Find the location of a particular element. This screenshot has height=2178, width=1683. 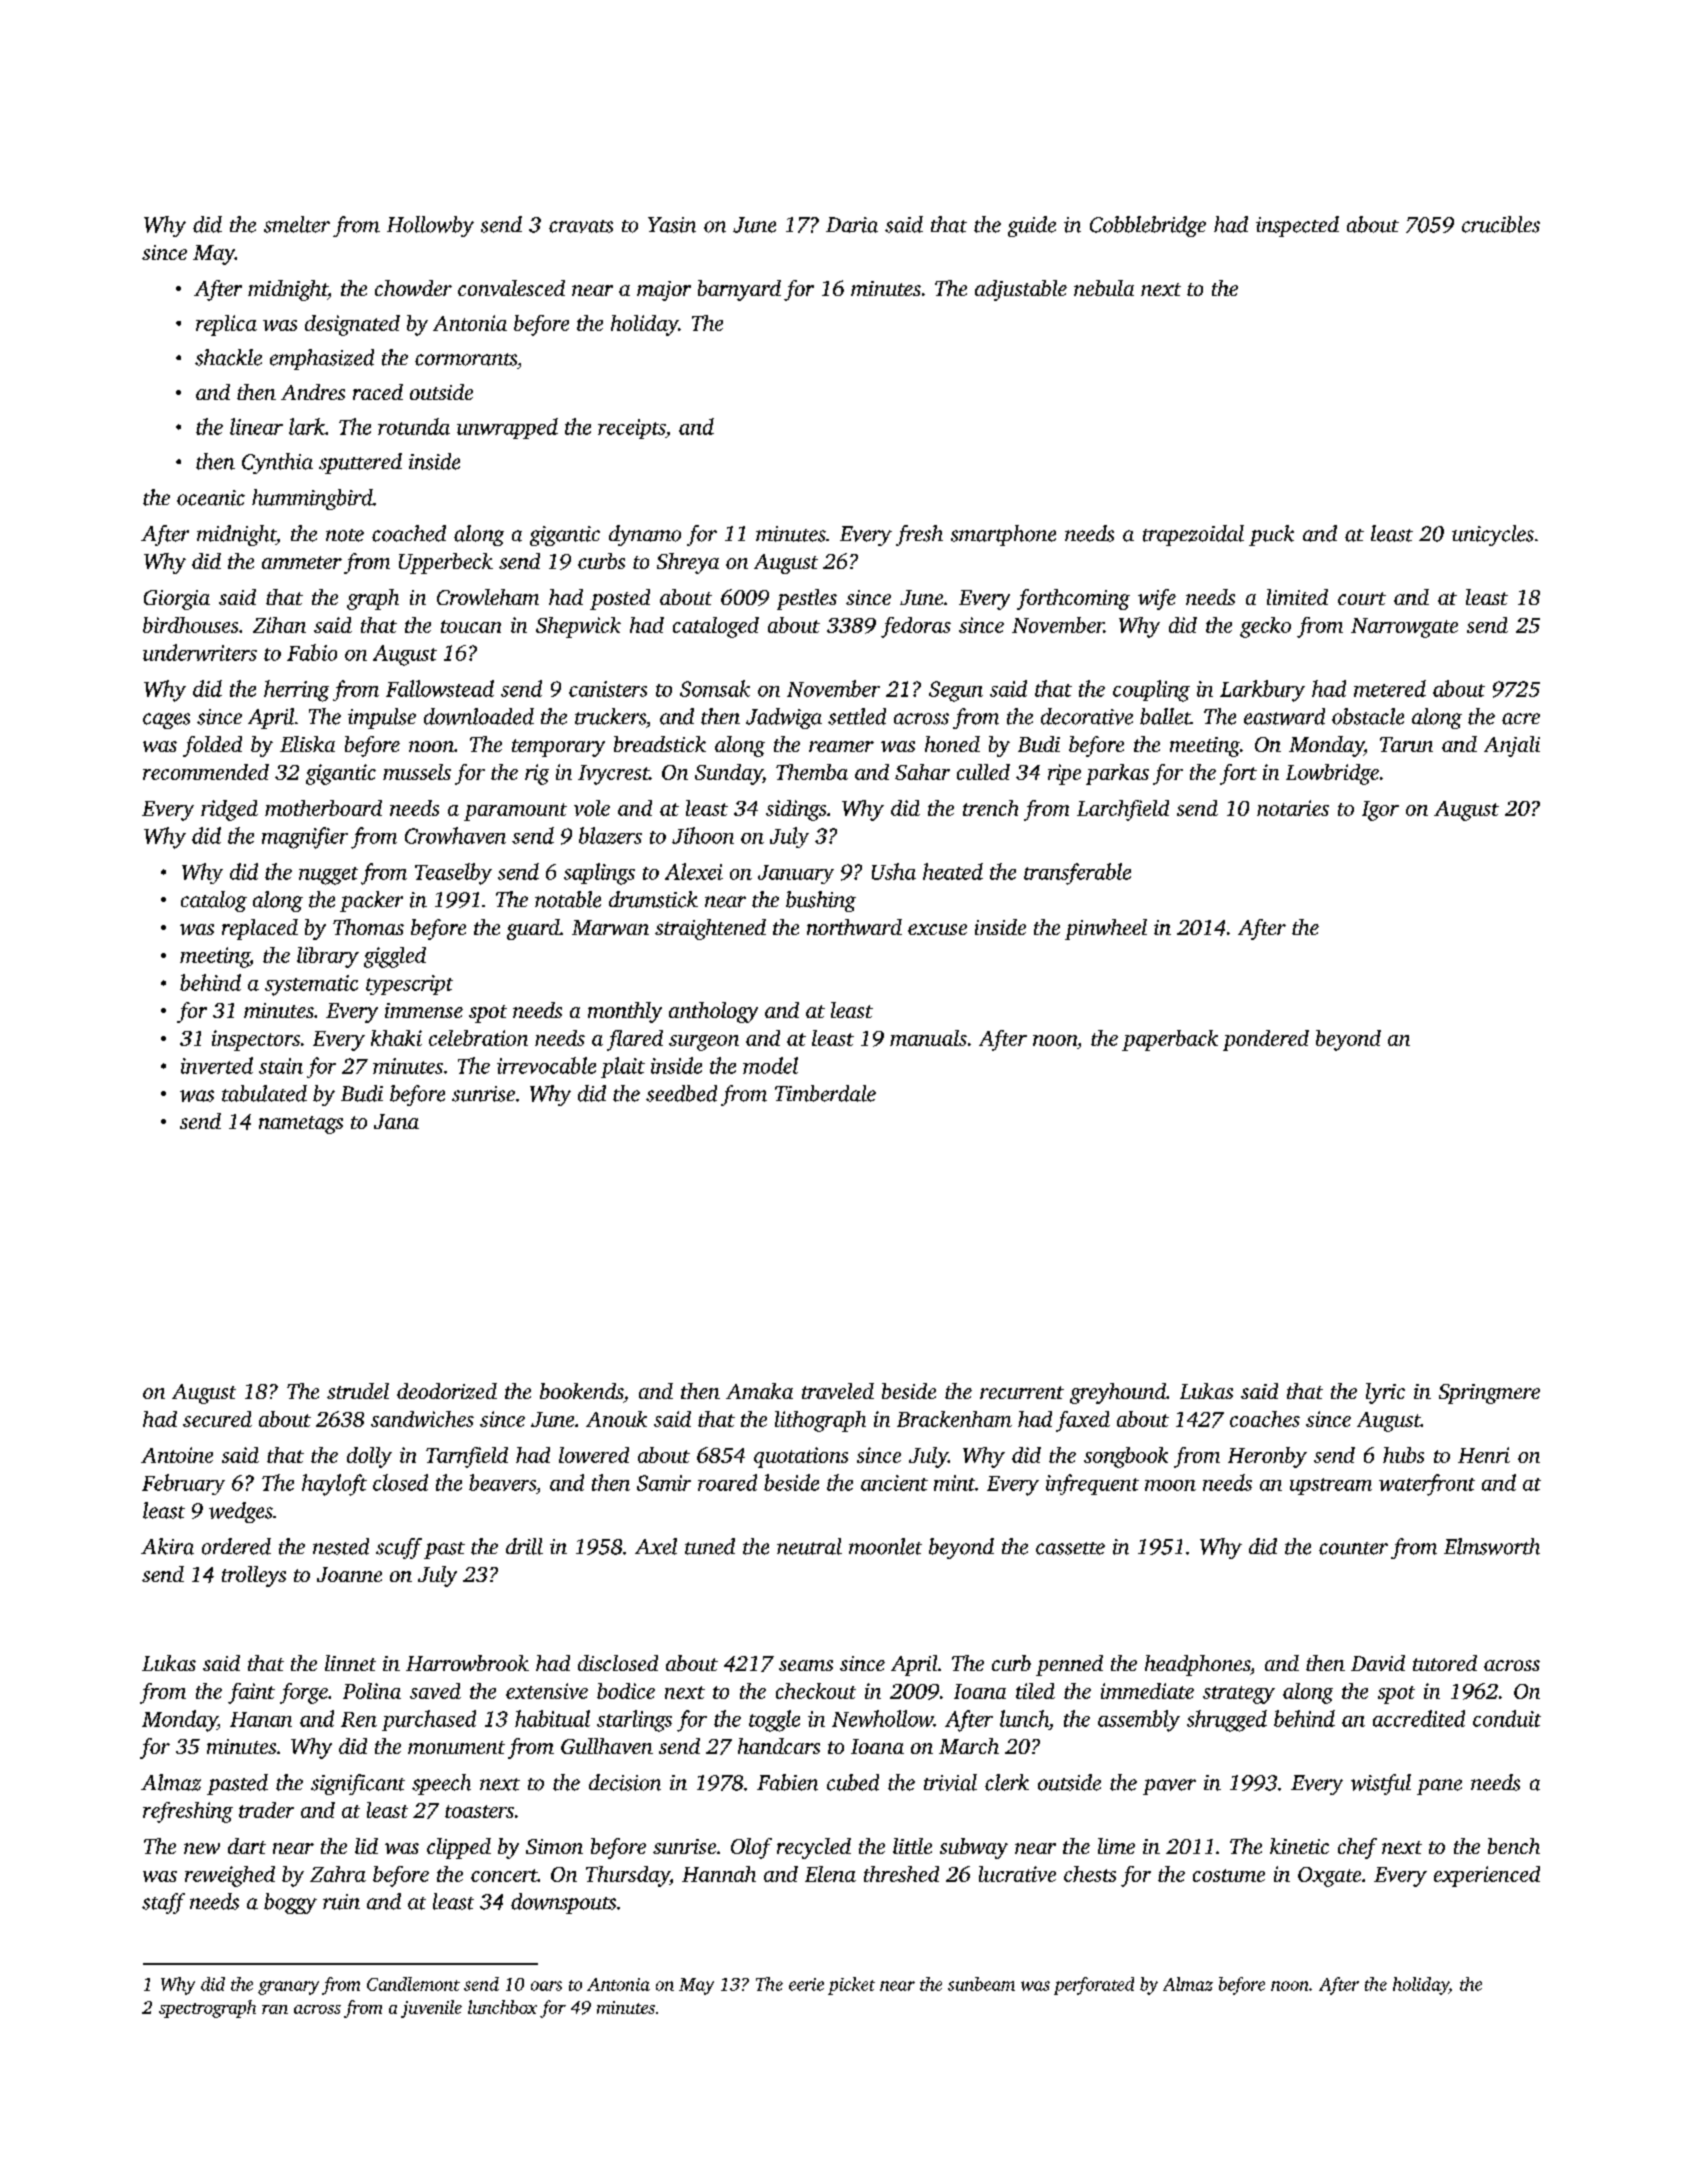

nametags is located at coordinates (301, 1125).
